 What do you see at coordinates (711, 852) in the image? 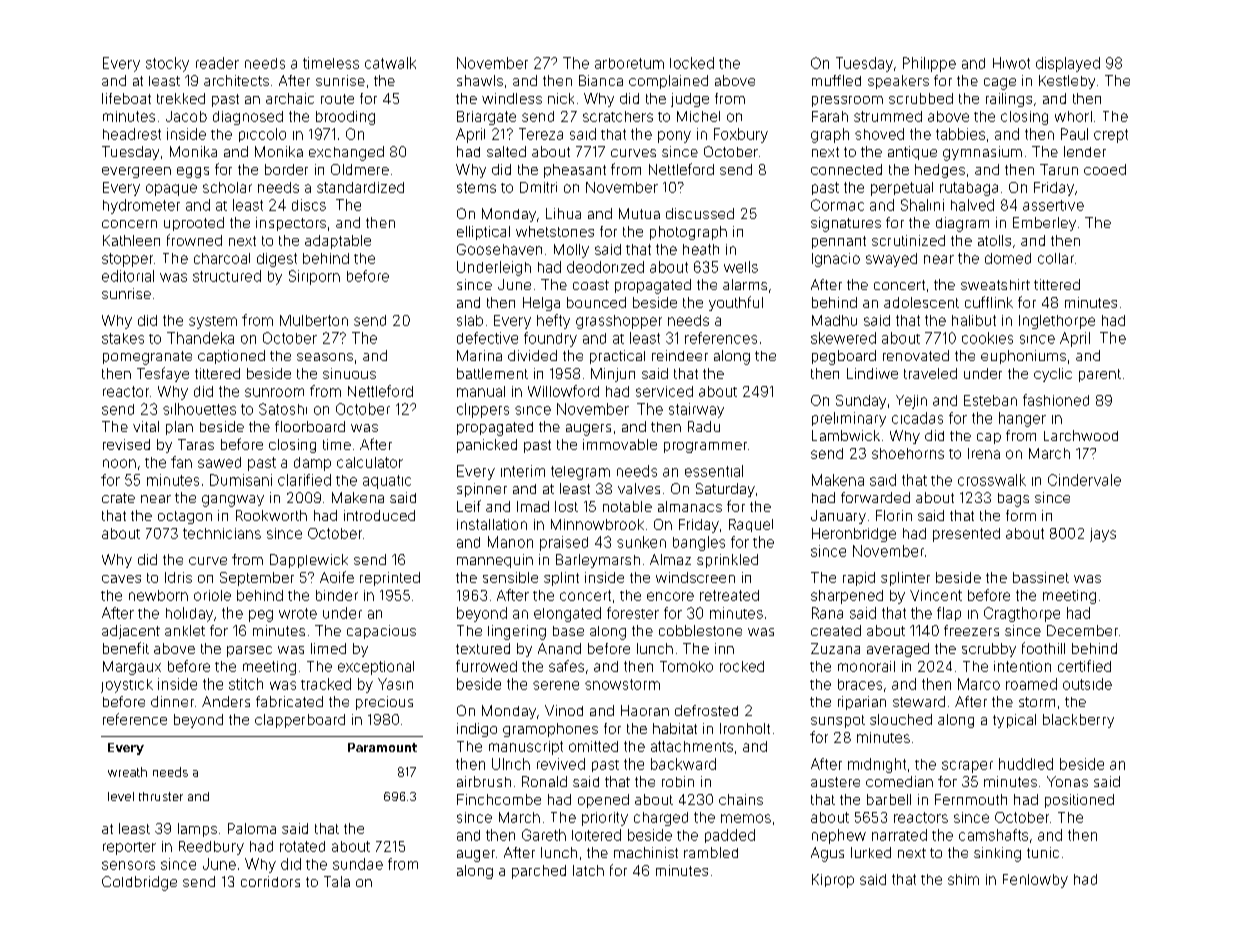
I see `rambled` at bounding box center [711, 852].
